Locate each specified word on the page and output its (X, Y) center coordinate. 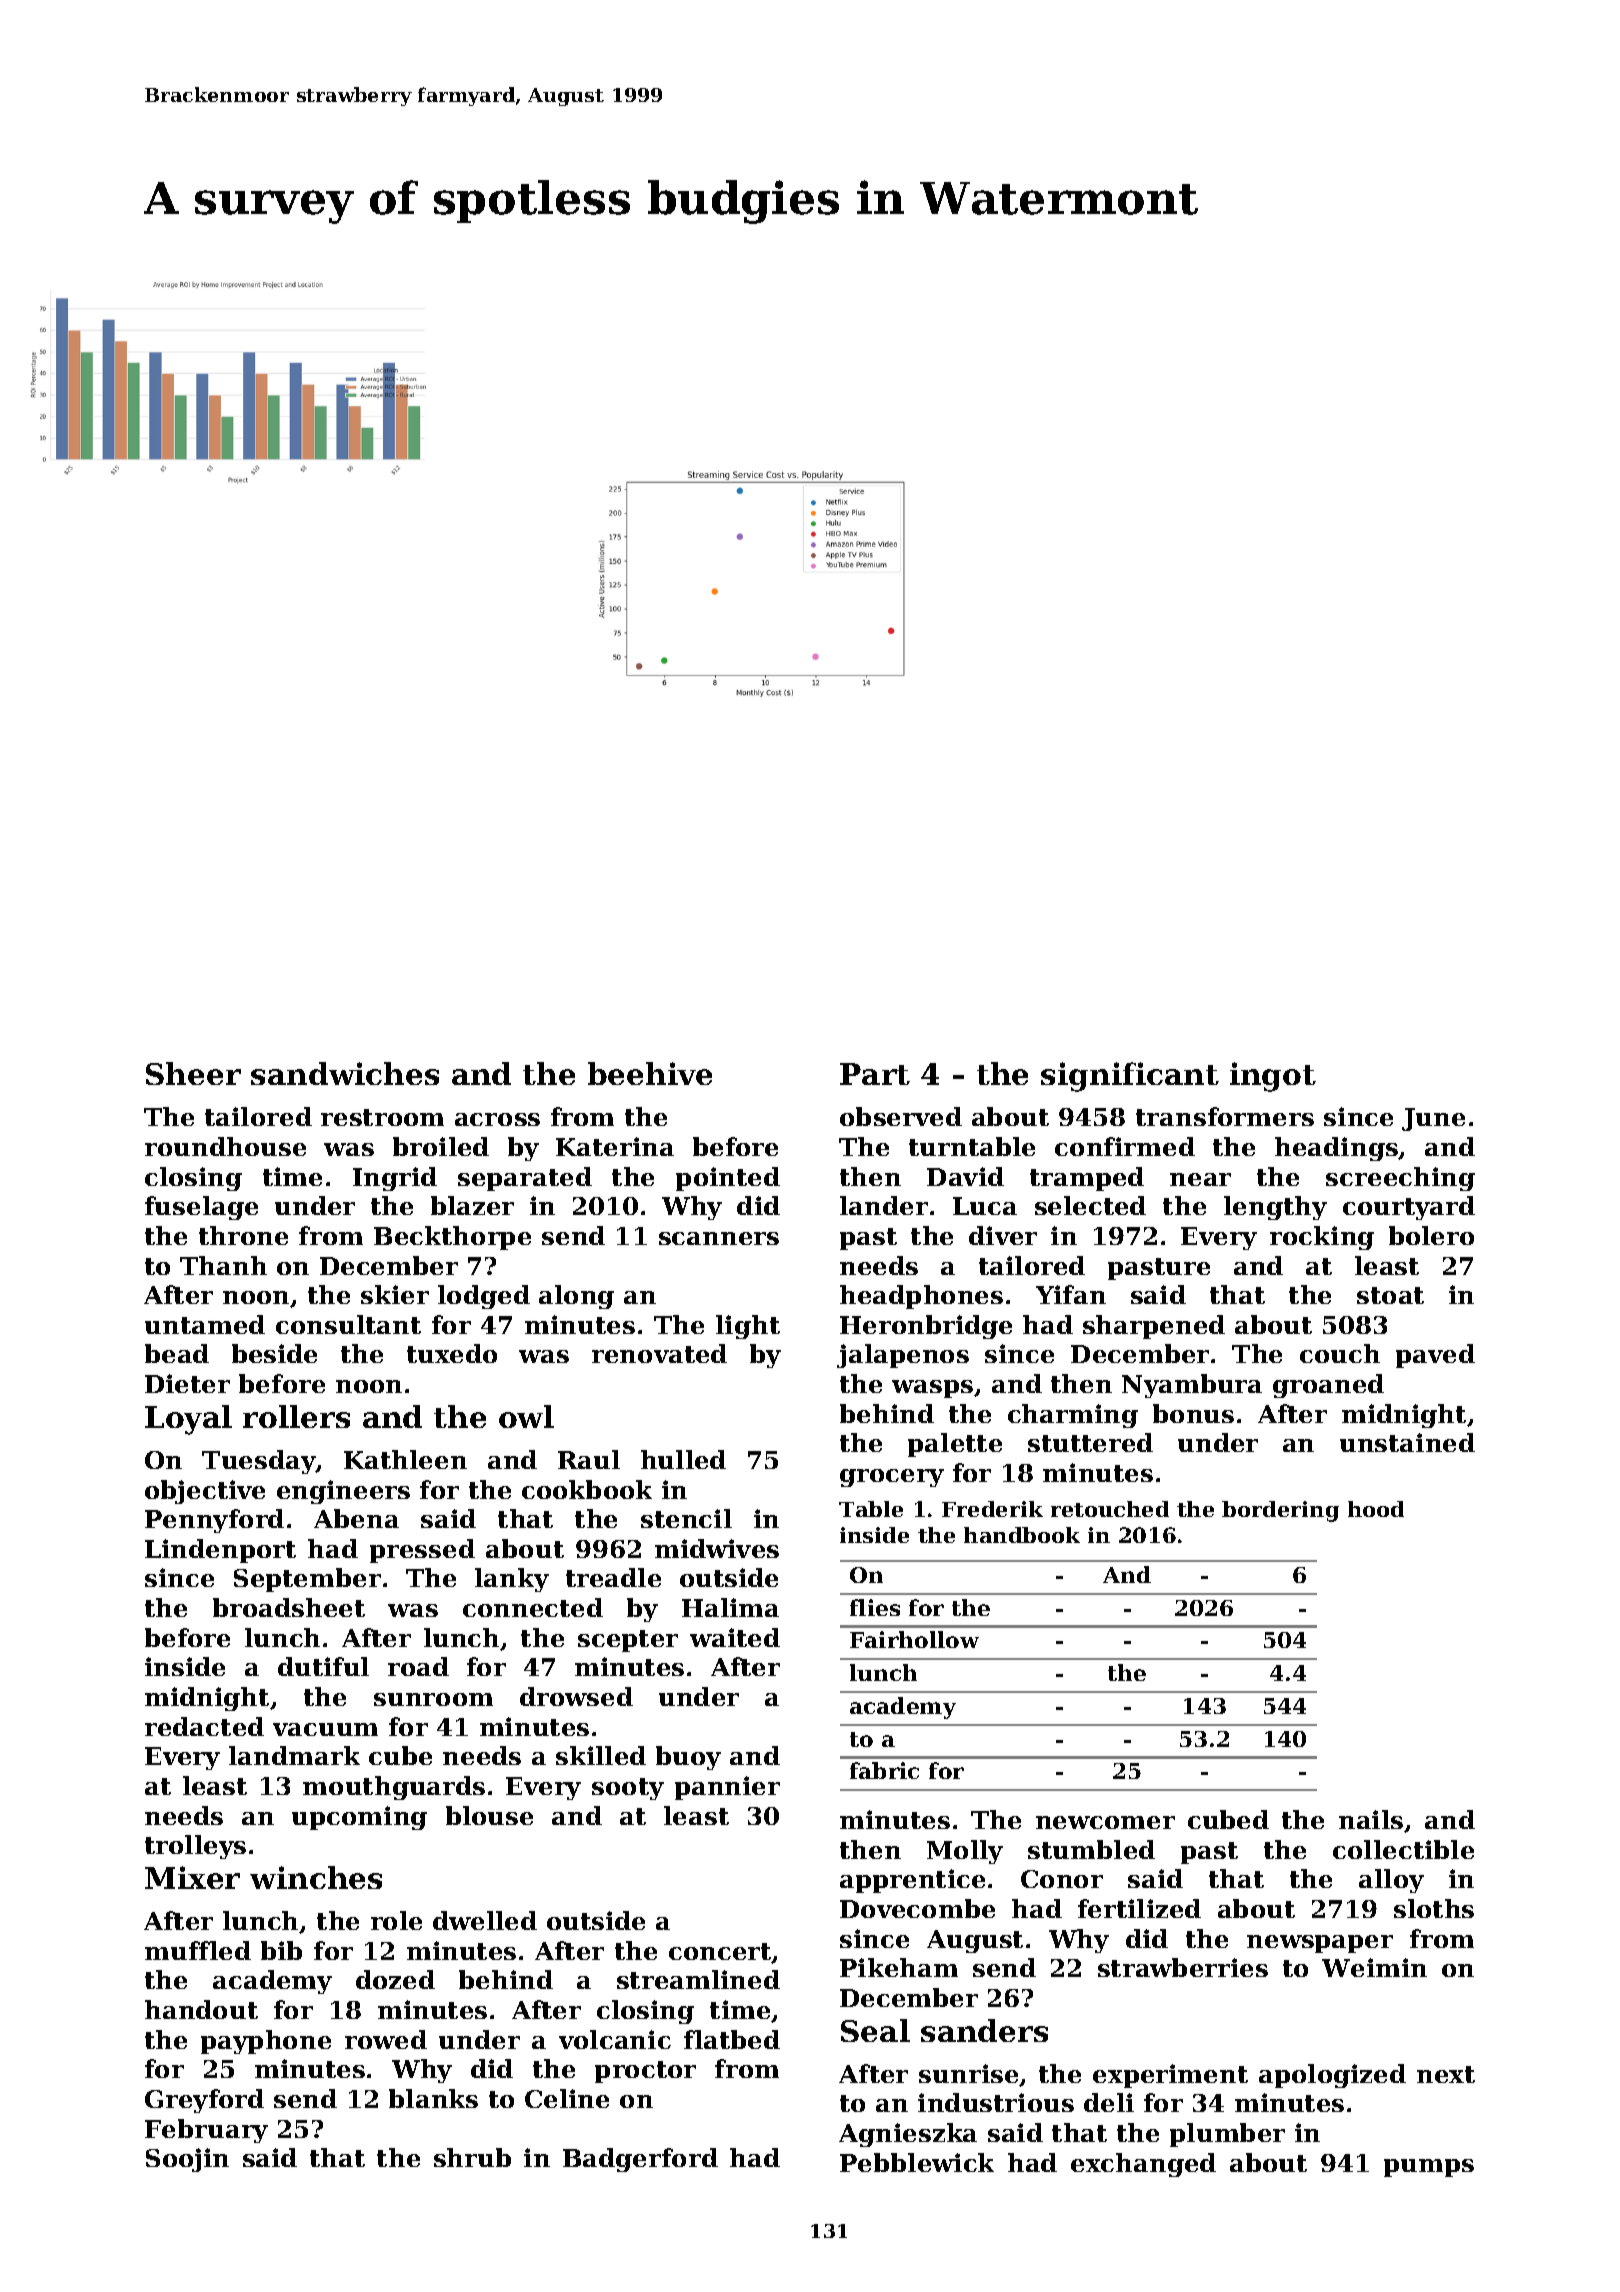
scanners (719, 1238)
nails (1371, 1819)
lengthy (1275, 1208)
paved (1435, 1356)
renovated (659, 1353)
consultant (348, 1324)
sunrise (968, 2073)
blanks (433, 2098)
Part (875, 1074)
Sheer (193, 1073)
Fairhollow (914, 1639)
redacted (204, 1726)
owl (526, 1416)
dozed (395, 1979)
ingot (1273, 1077)
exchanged (1143, 2165)
